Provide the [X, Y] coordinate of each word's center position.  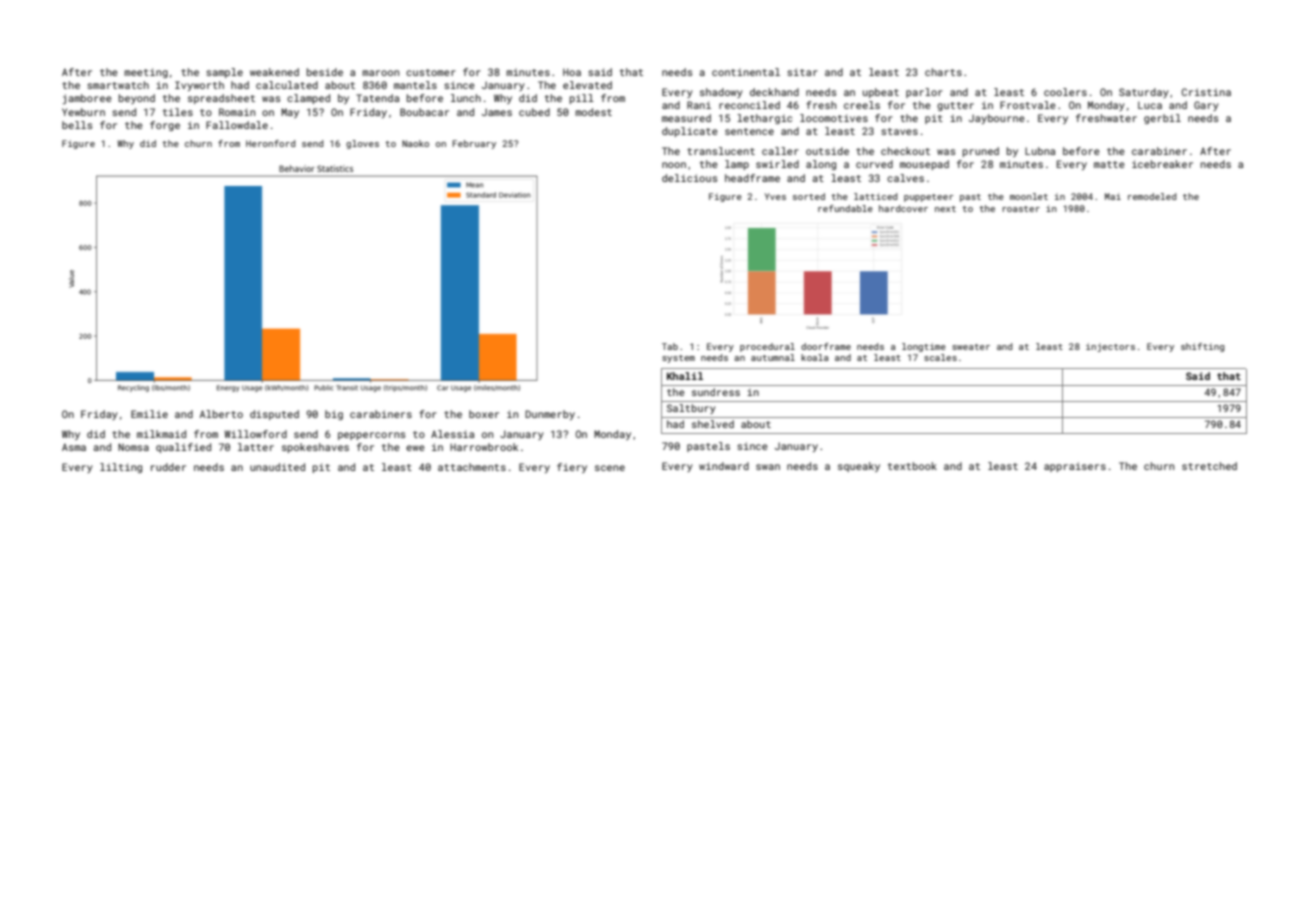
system [678, 359]
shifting [1202, 347]
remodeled [1152, 196]
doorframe [826, 346]
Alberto [221, 414]
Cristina [1206, 92]
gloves [362, 144]
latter [256, 447]
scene [610, 468]
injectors [1110, 347]
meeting [146, 73]
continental [746, 72]
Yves [775, 196]
